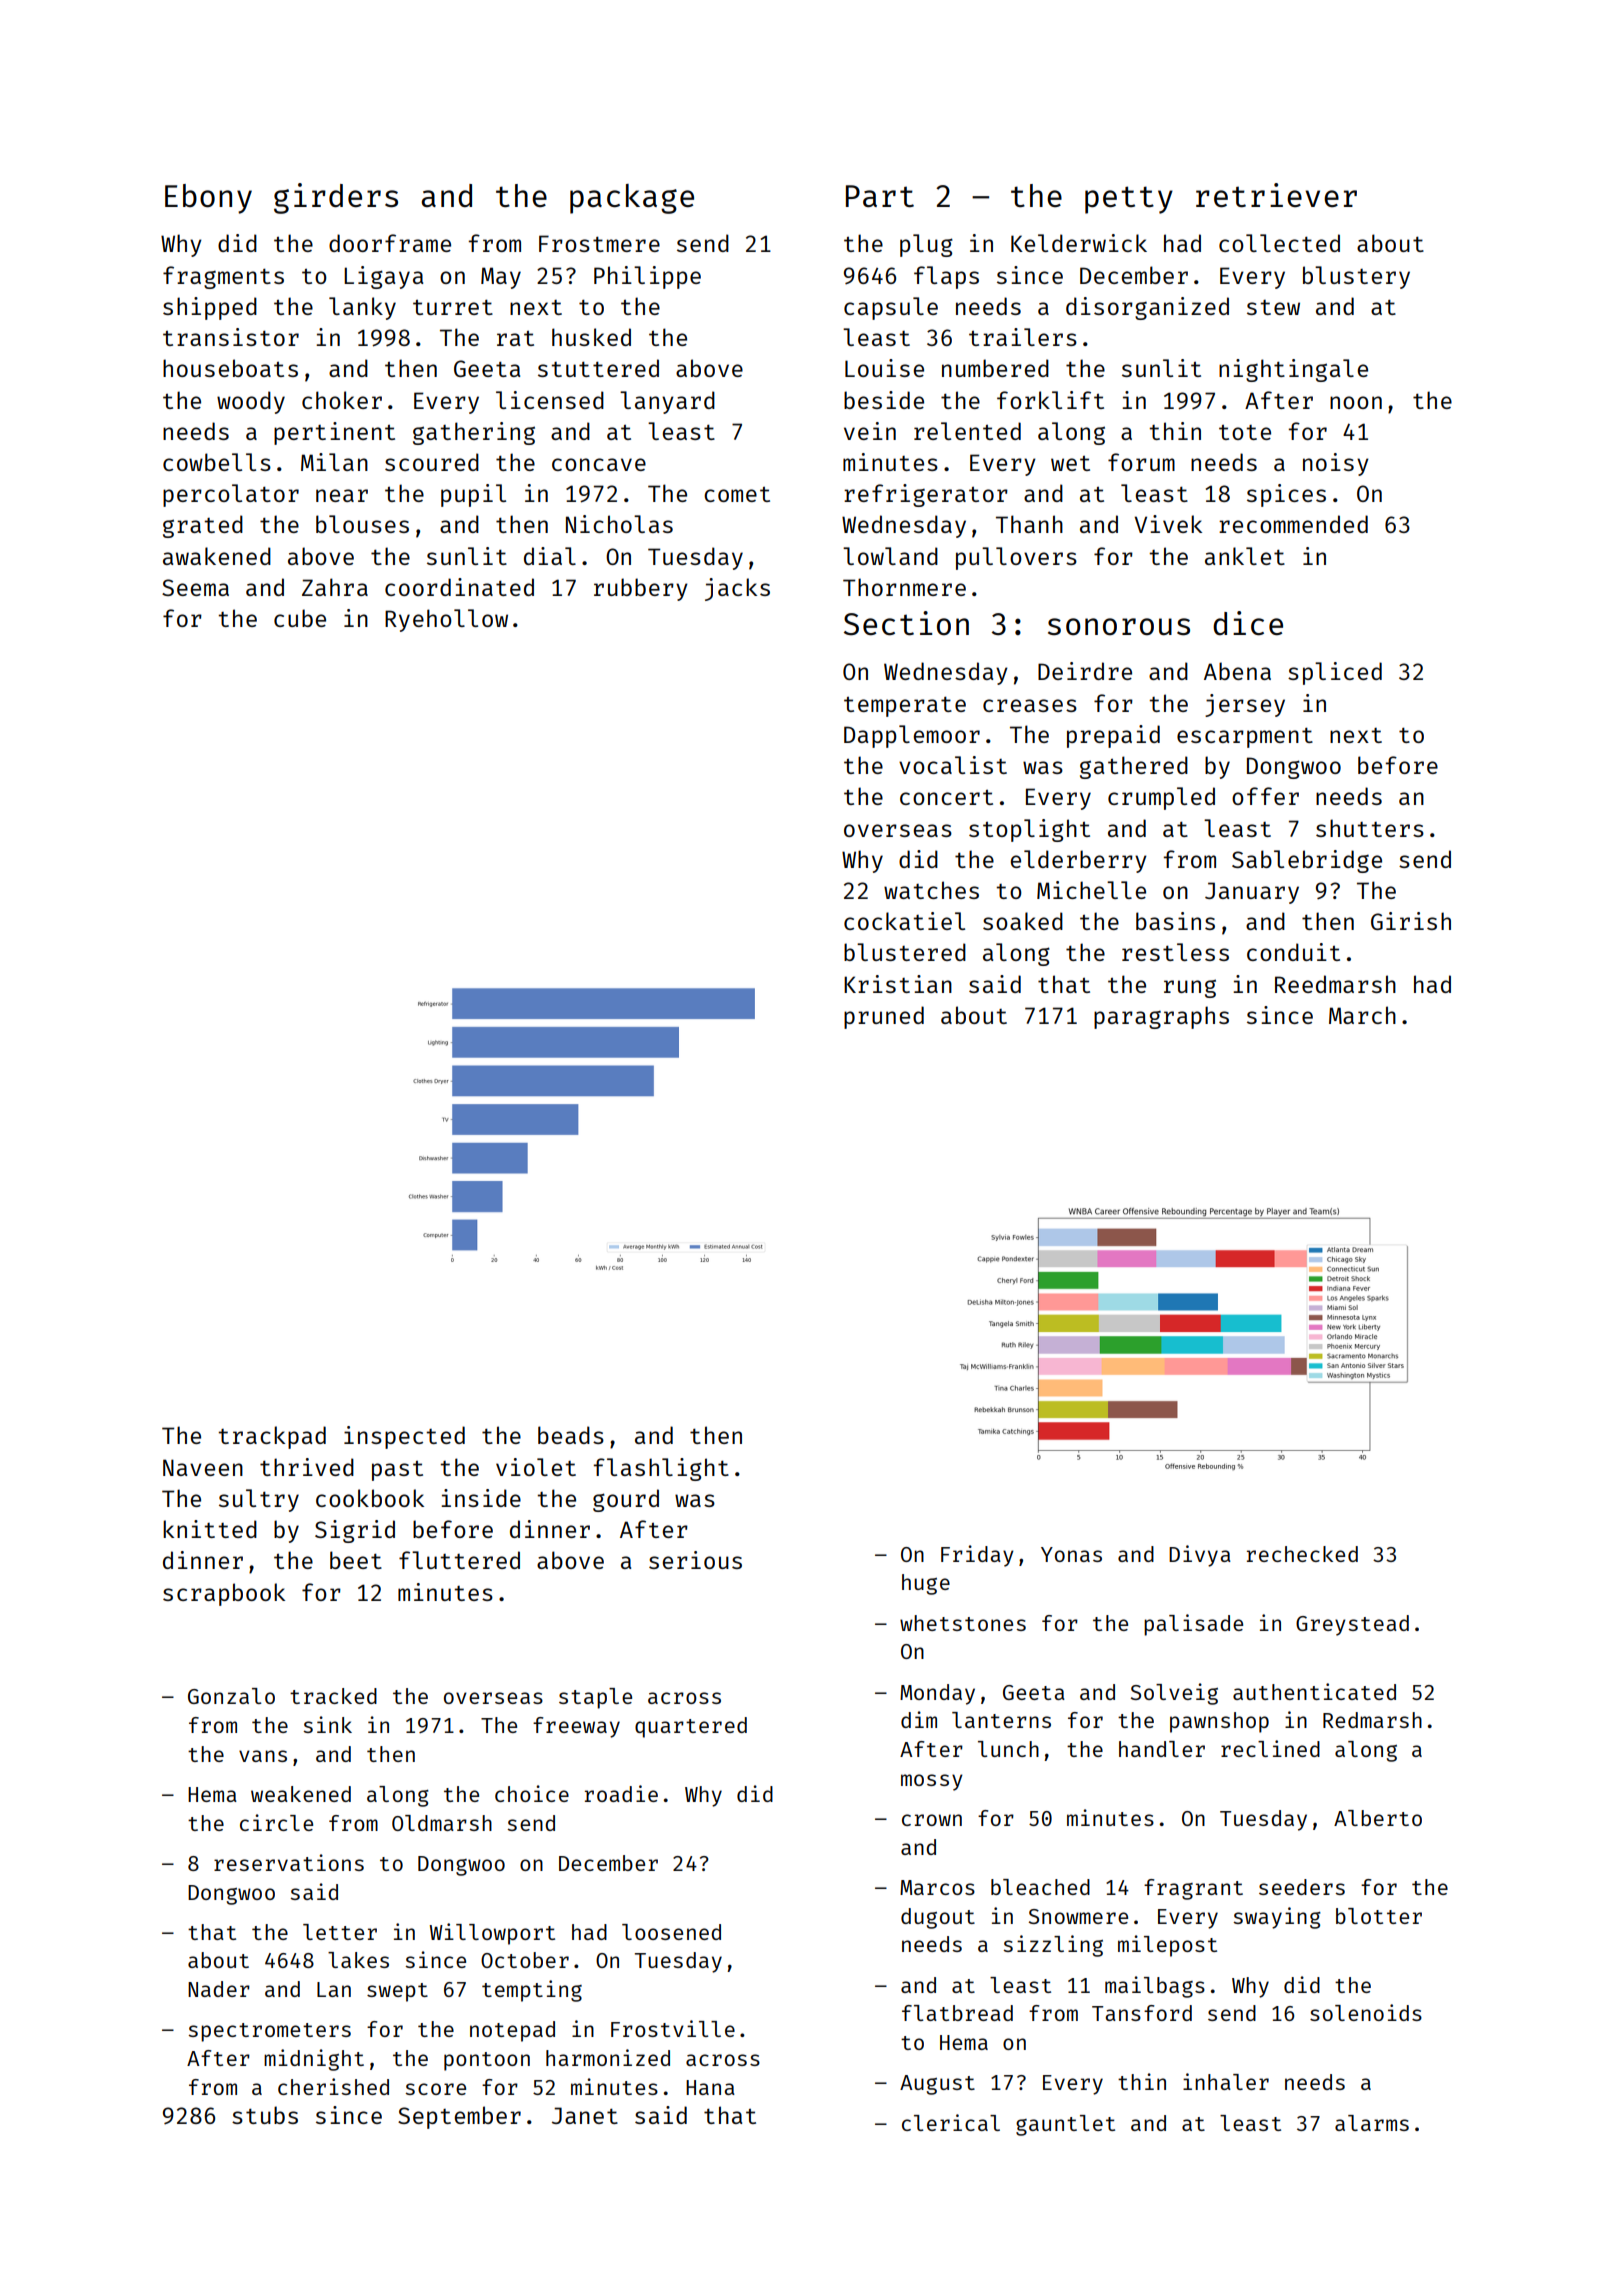  What do you see at coordinates (1200, 1556) in the screenshot?
I see `Divya` at bounding box center [1200, 1556].
